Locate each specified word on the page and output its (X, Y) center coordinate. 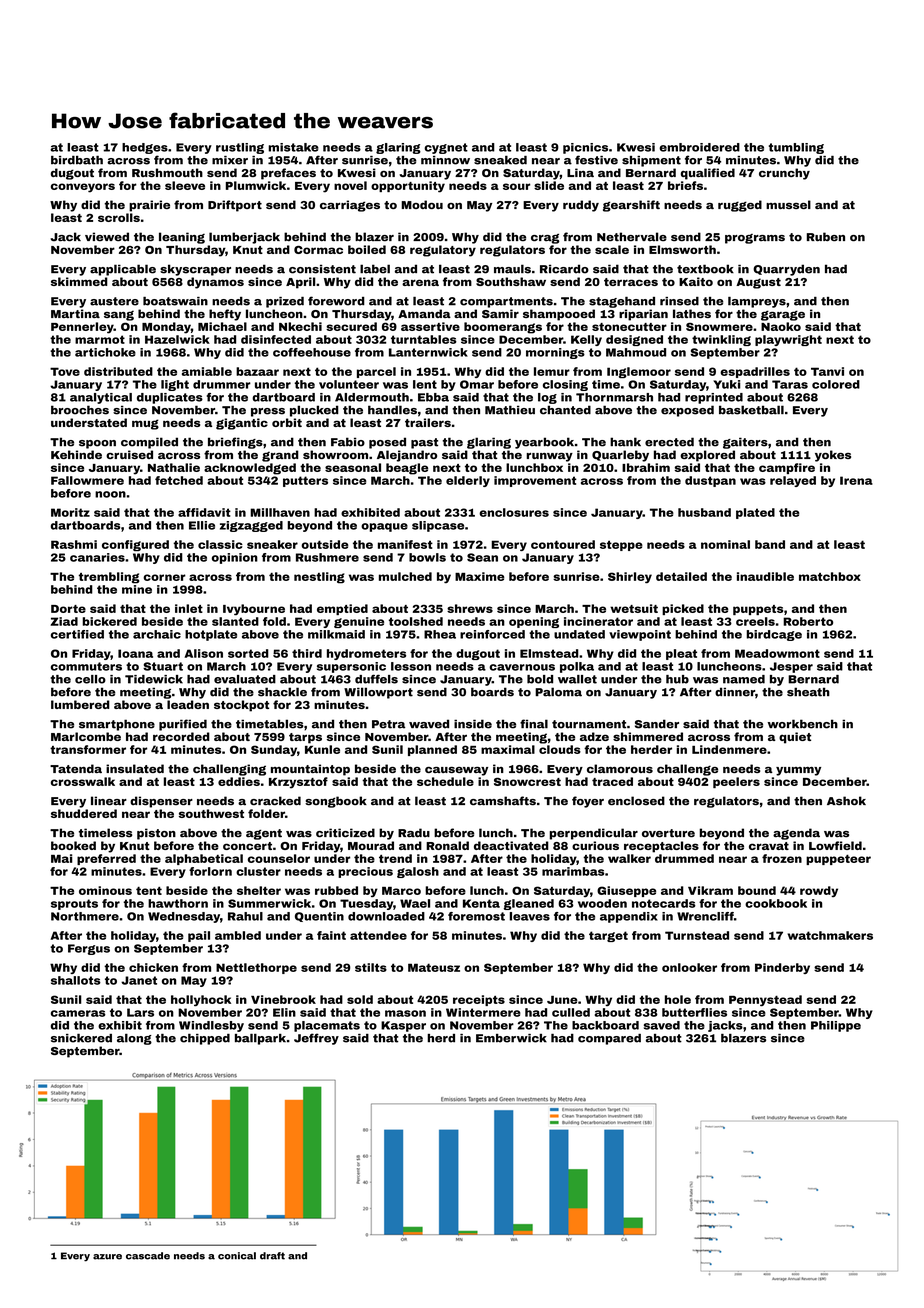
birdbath (77, 160)
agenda (796, 834)
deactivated (511, 845)
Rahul (245, 916)
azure (107, 1257)
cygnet (446, 148)
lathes (692, 313)
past (424, 443)
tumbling (796, 148)
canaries (97, 557)
